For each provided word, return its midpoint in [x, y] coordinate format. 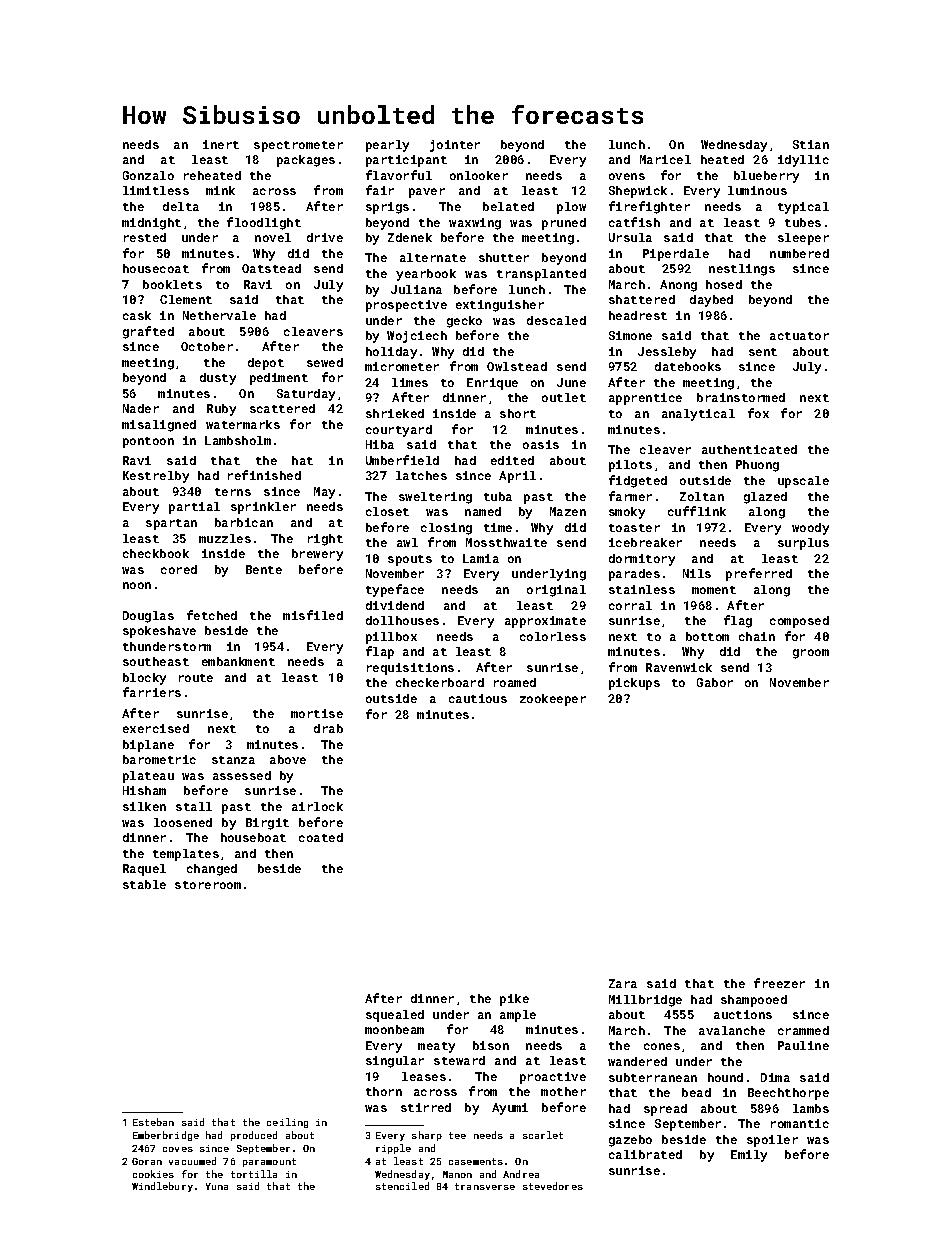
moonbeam [394, 1029]
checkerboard [440, 682]
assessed [242, 775]
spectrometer [298, 146]
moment [714, 590]
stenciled [402, 1186]
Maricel [665, 159]
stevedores [553, 1186]
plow [571, 208]
